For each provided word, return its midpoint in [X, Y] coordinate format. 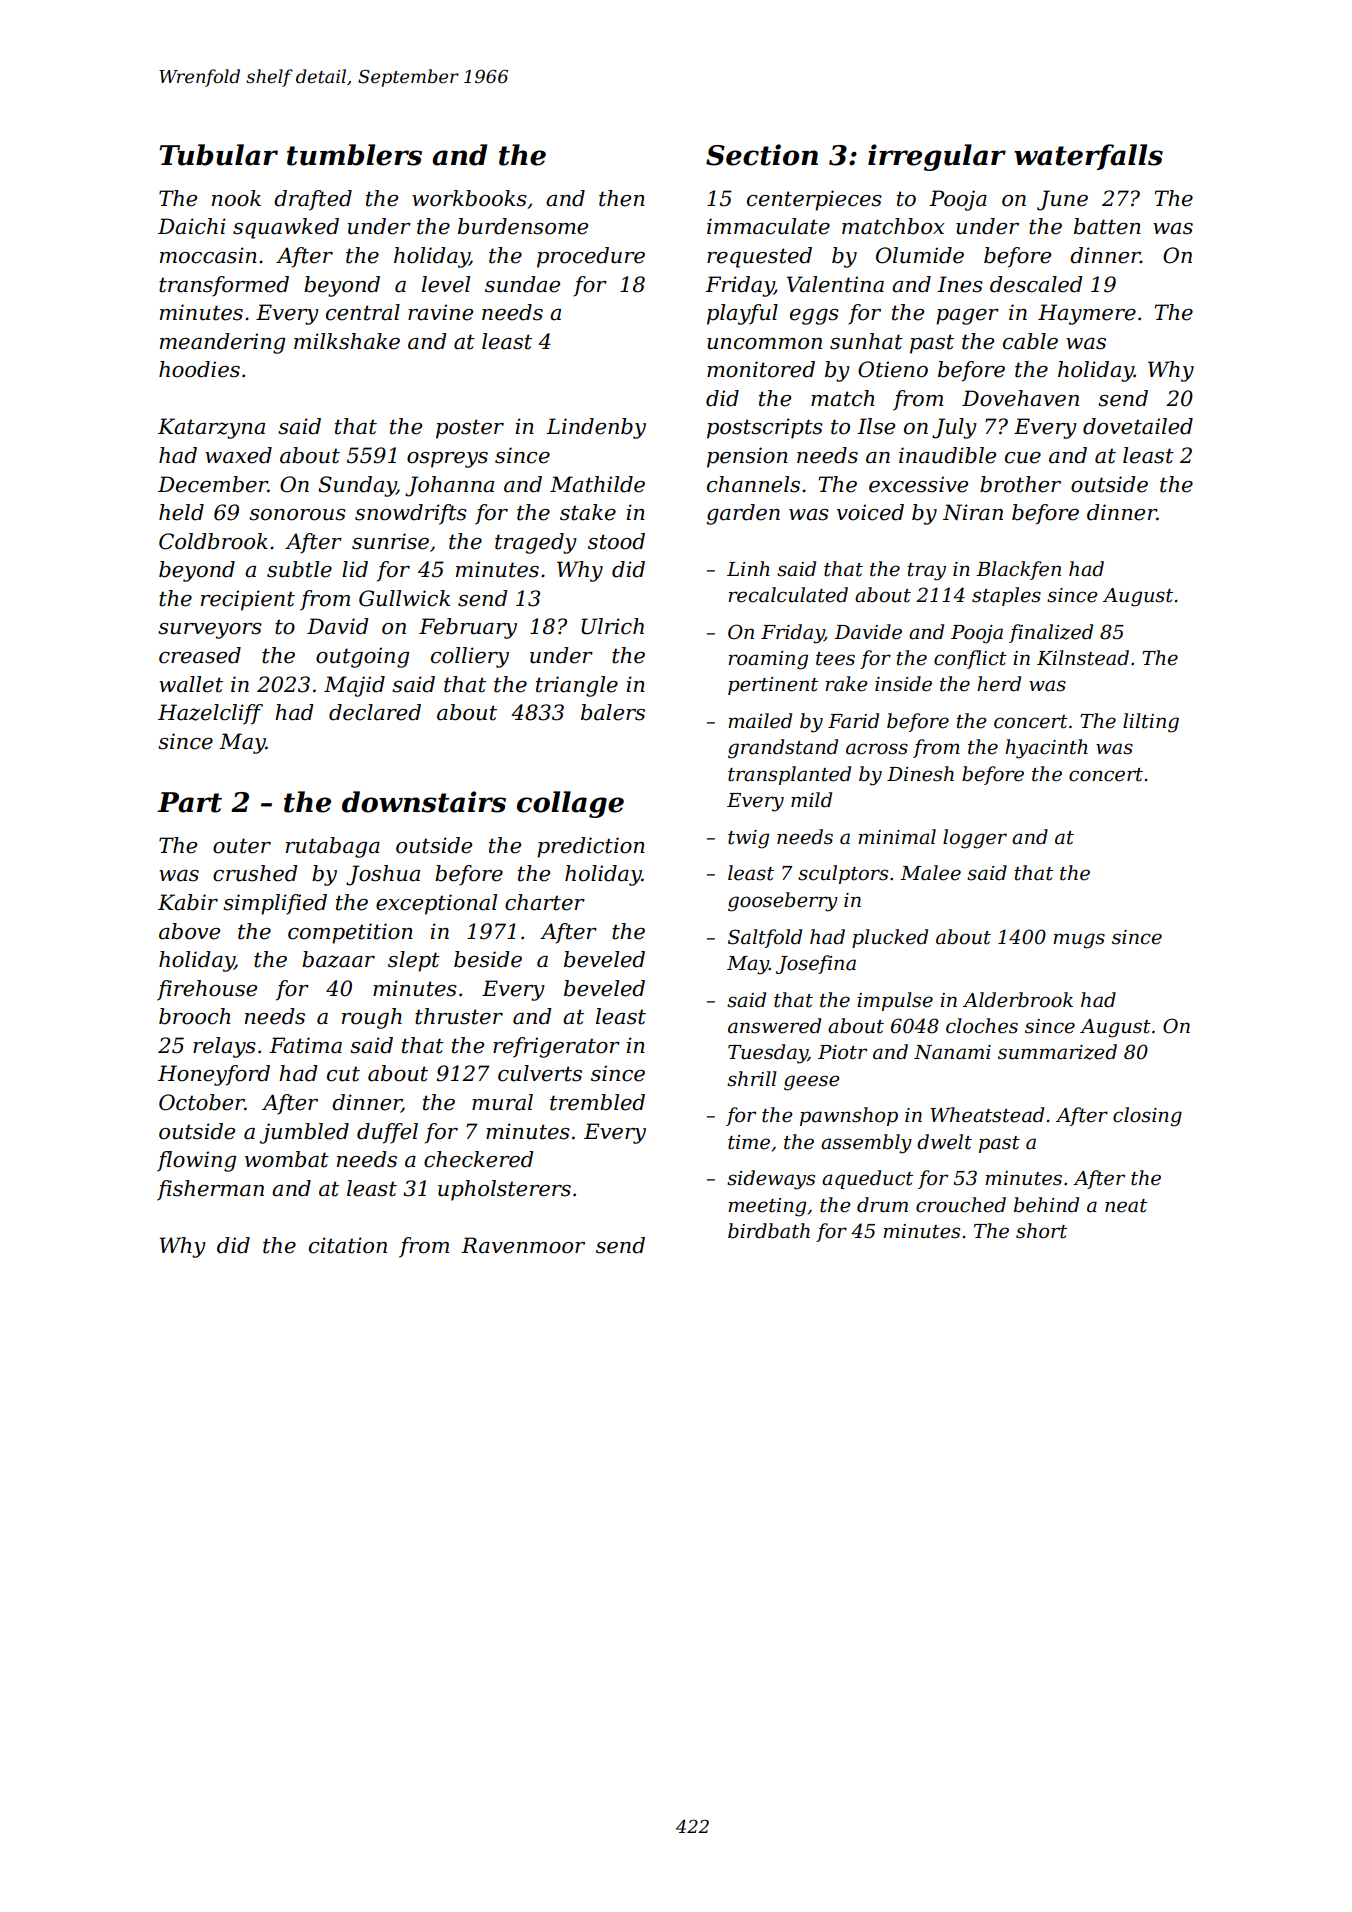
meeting [767, 1207]
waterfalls [1088, 157]
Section [762, 155]
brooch [194, 1016]
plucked [890, 938]
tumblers [354, 155]
